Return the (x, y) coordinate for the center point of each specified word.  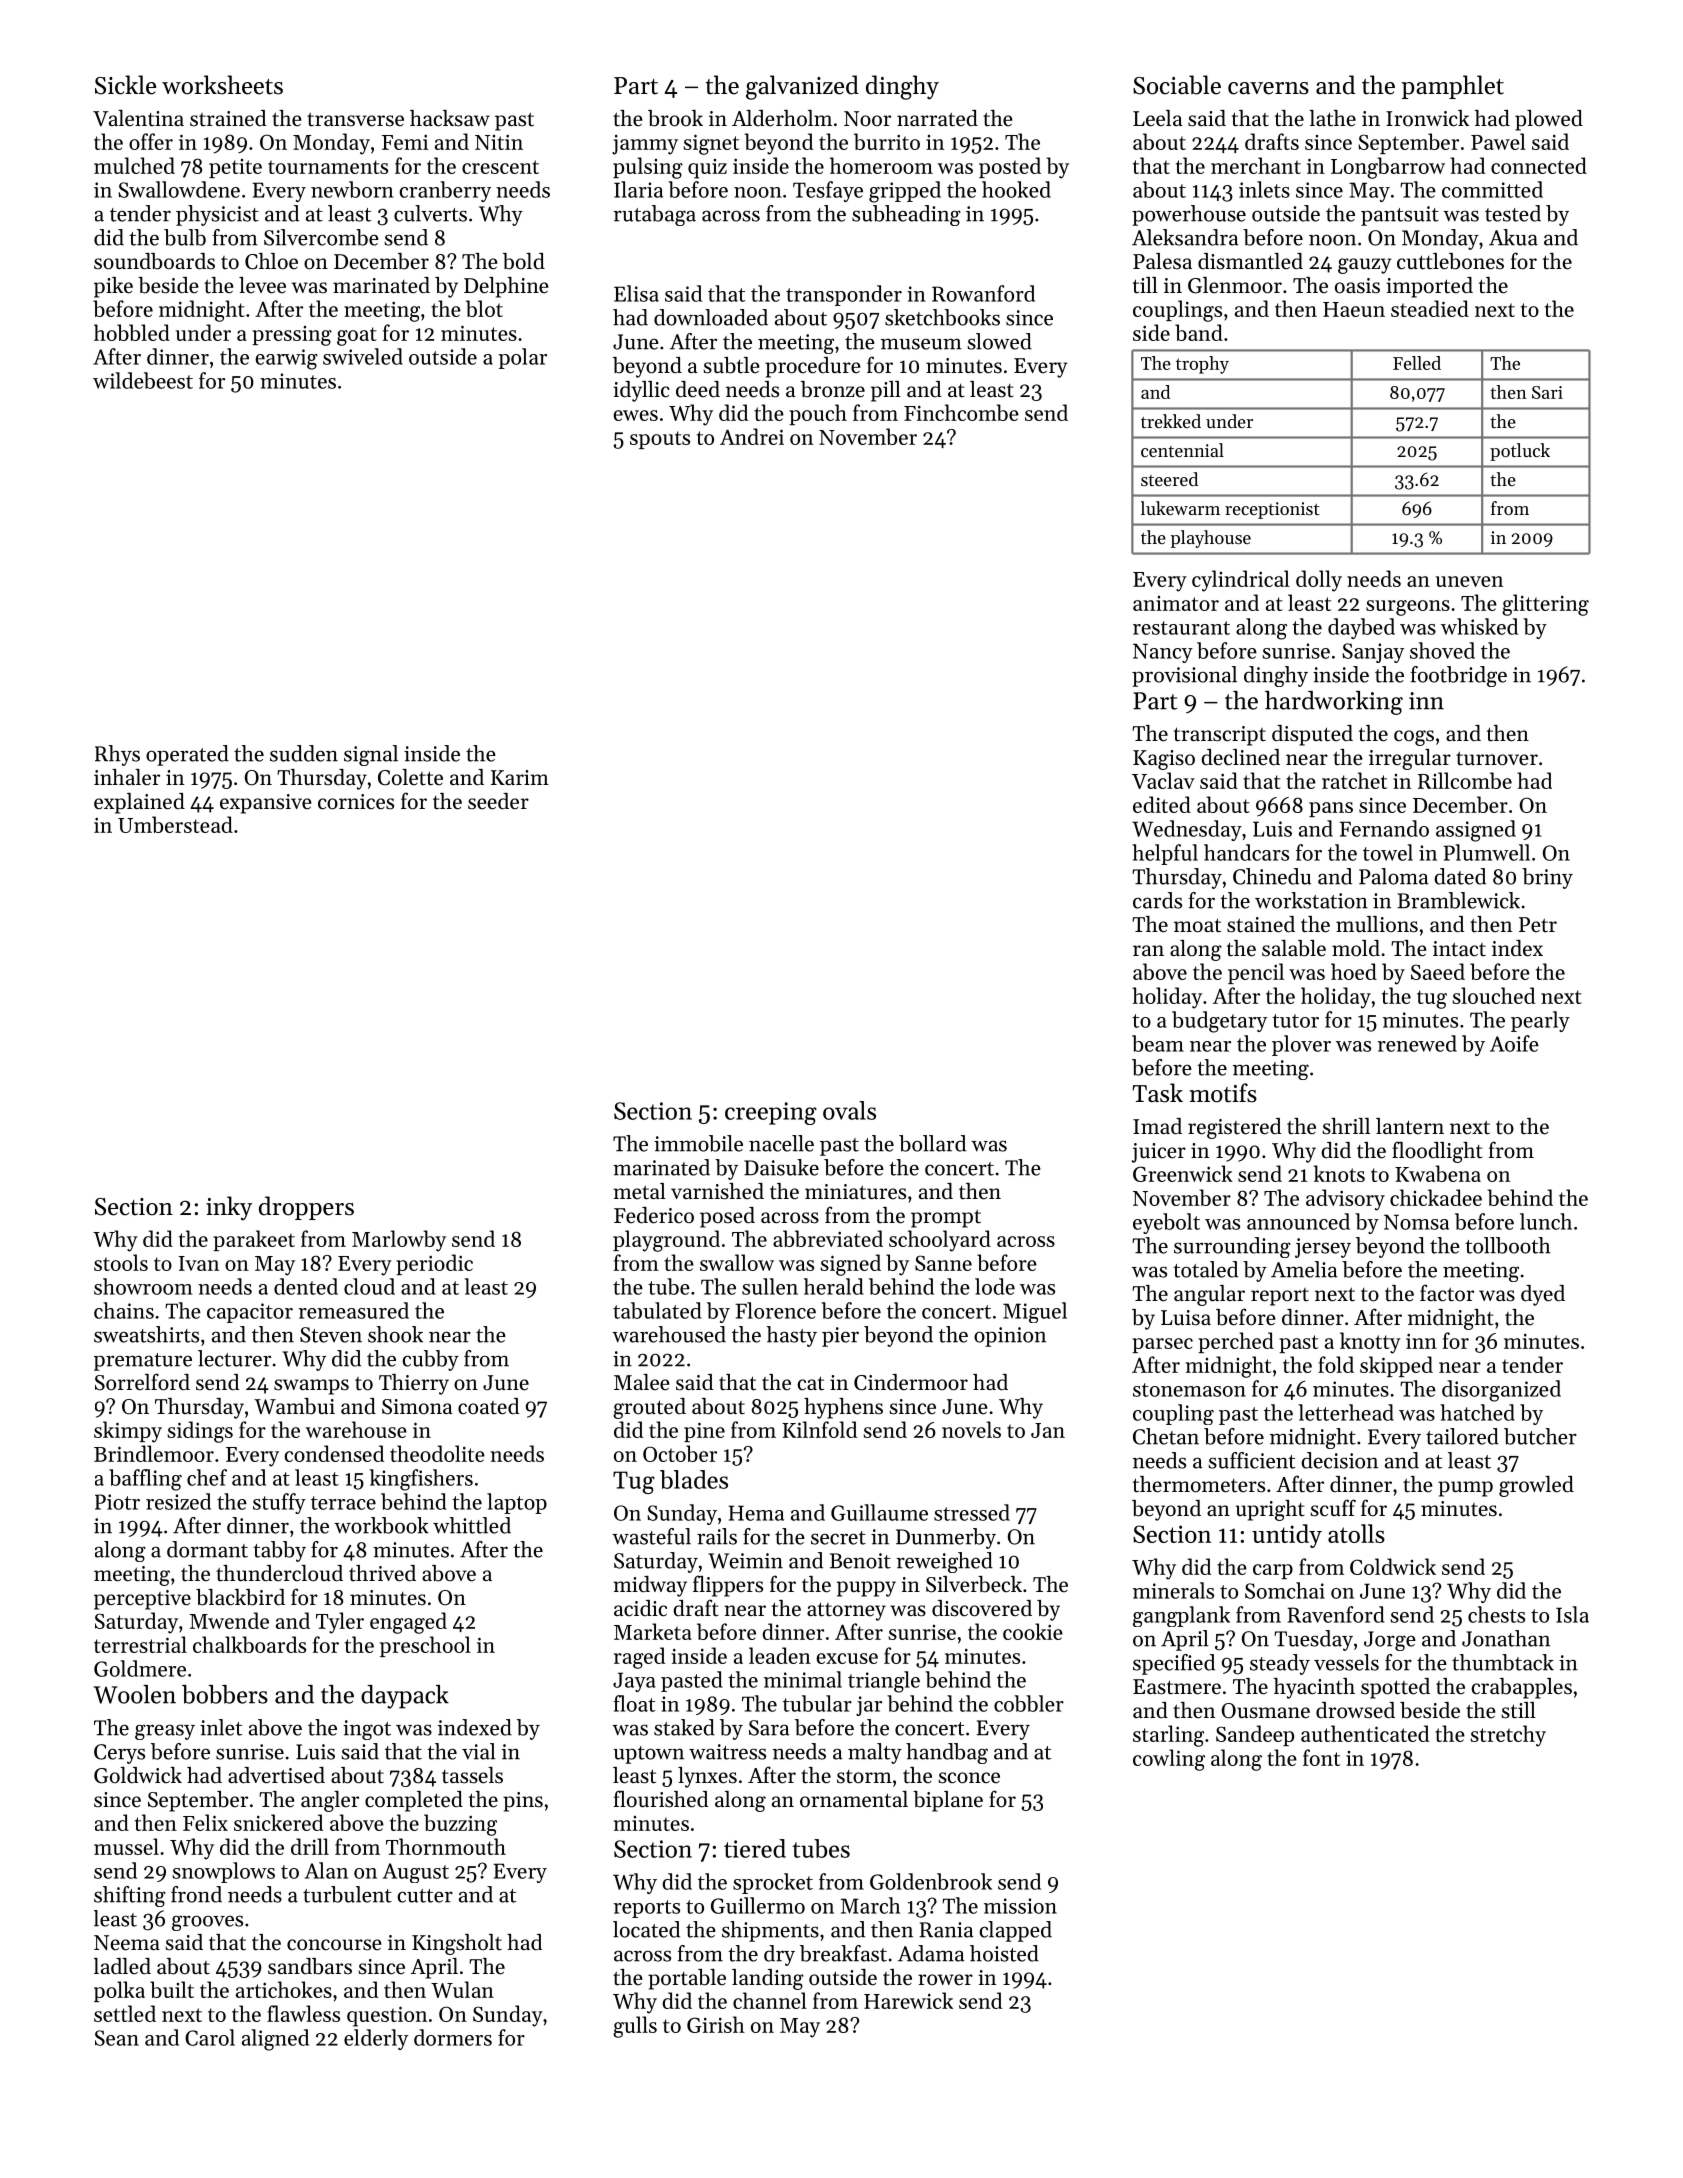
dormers (453, 2037)
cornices (356, 802)
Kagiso (1164, 760)
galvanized (802, 87)
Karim (520, 777)
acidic (640, 1608)
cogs (1414, 738)
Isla (1572, 1614)
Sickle (125, 85)
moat (1197, 925)
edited (1162, 804)
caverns (1268, 88)
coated (488, 1406)
